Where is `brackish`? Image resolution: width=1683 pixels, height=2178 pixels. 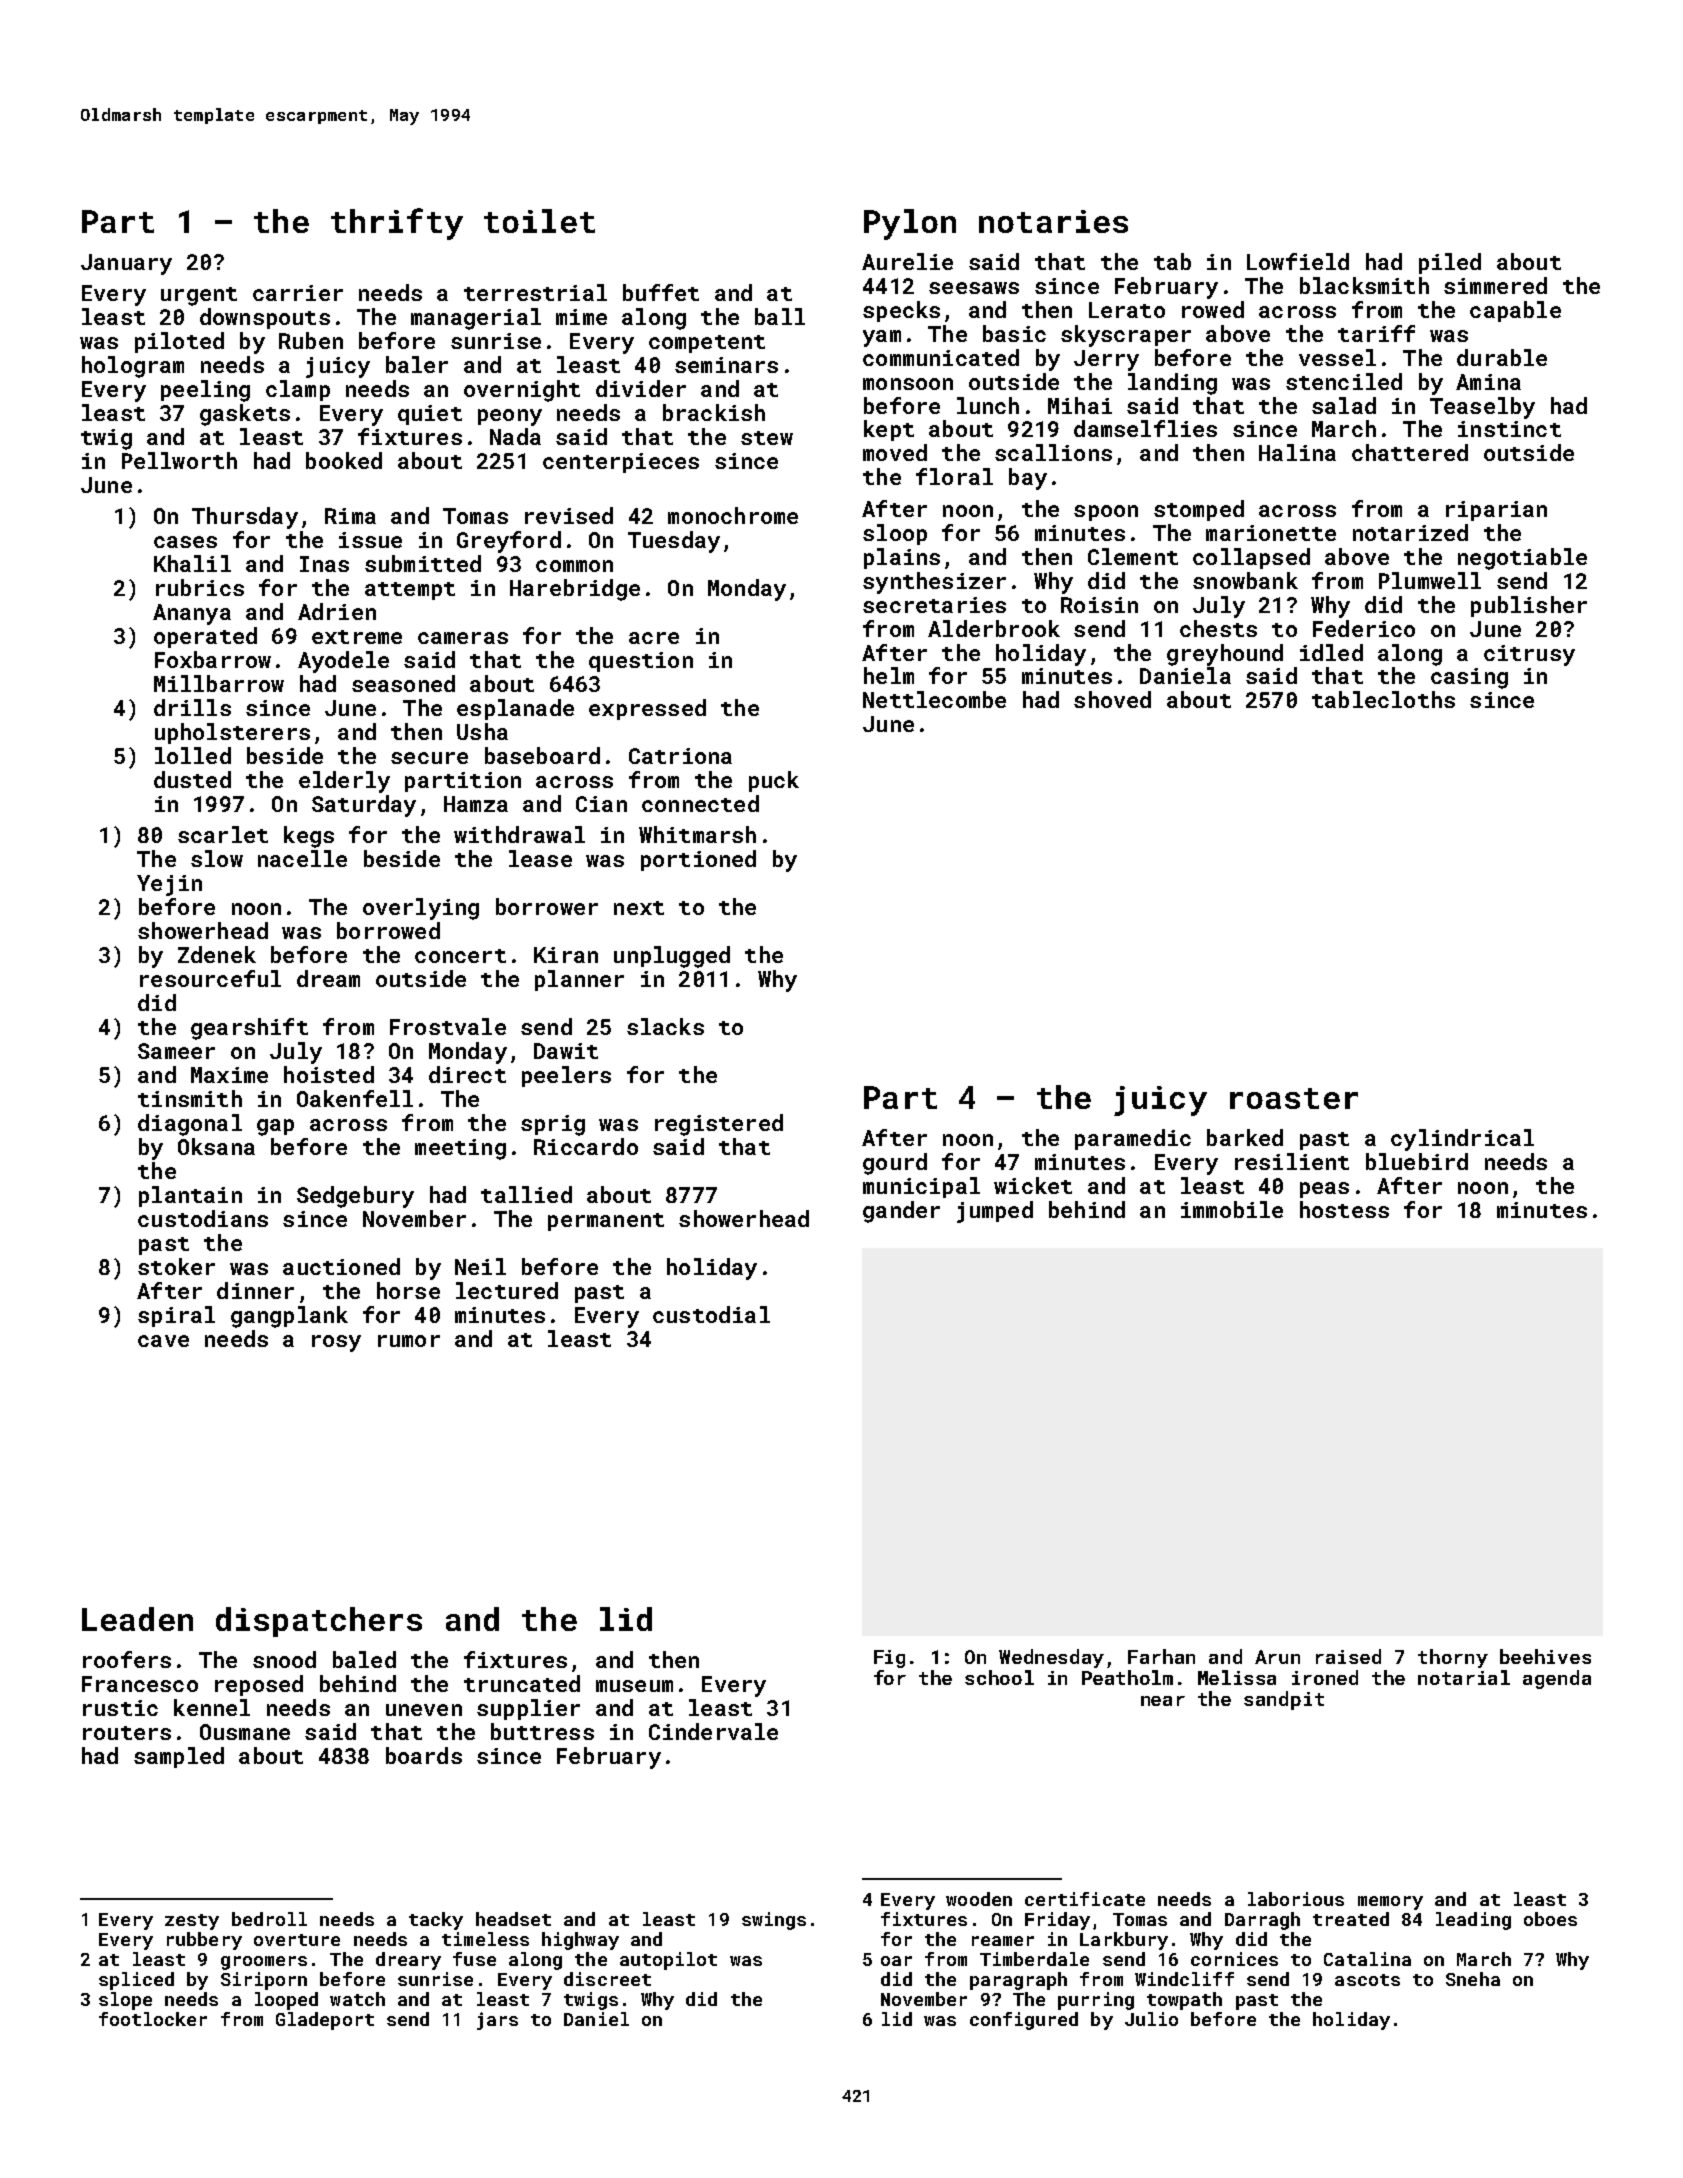
brackish is located at coordinates (714, 412).
